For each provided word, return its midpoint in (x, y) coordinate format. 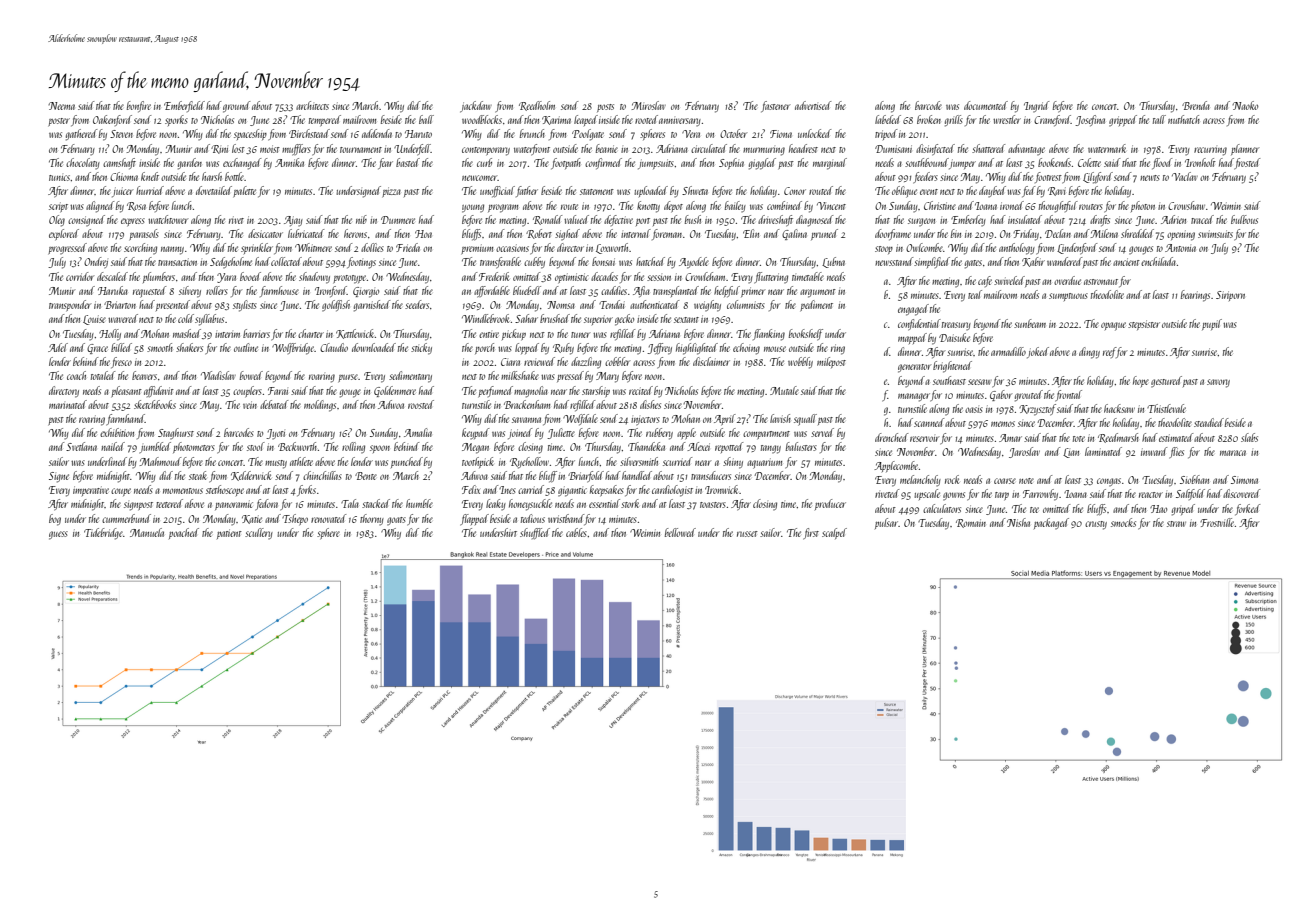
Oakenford (112, 120)
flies (1176, 452)
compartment (766, 435)
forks (306, 490)
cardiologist (672, 491)
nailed (113, 446)
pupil (1212, 324)
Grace (97, 349)
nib (361, 219)
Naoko (1245, 105)
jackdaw (476, 107)
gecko (624, 320)
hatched (650, 261)
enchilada (1158, 261)
